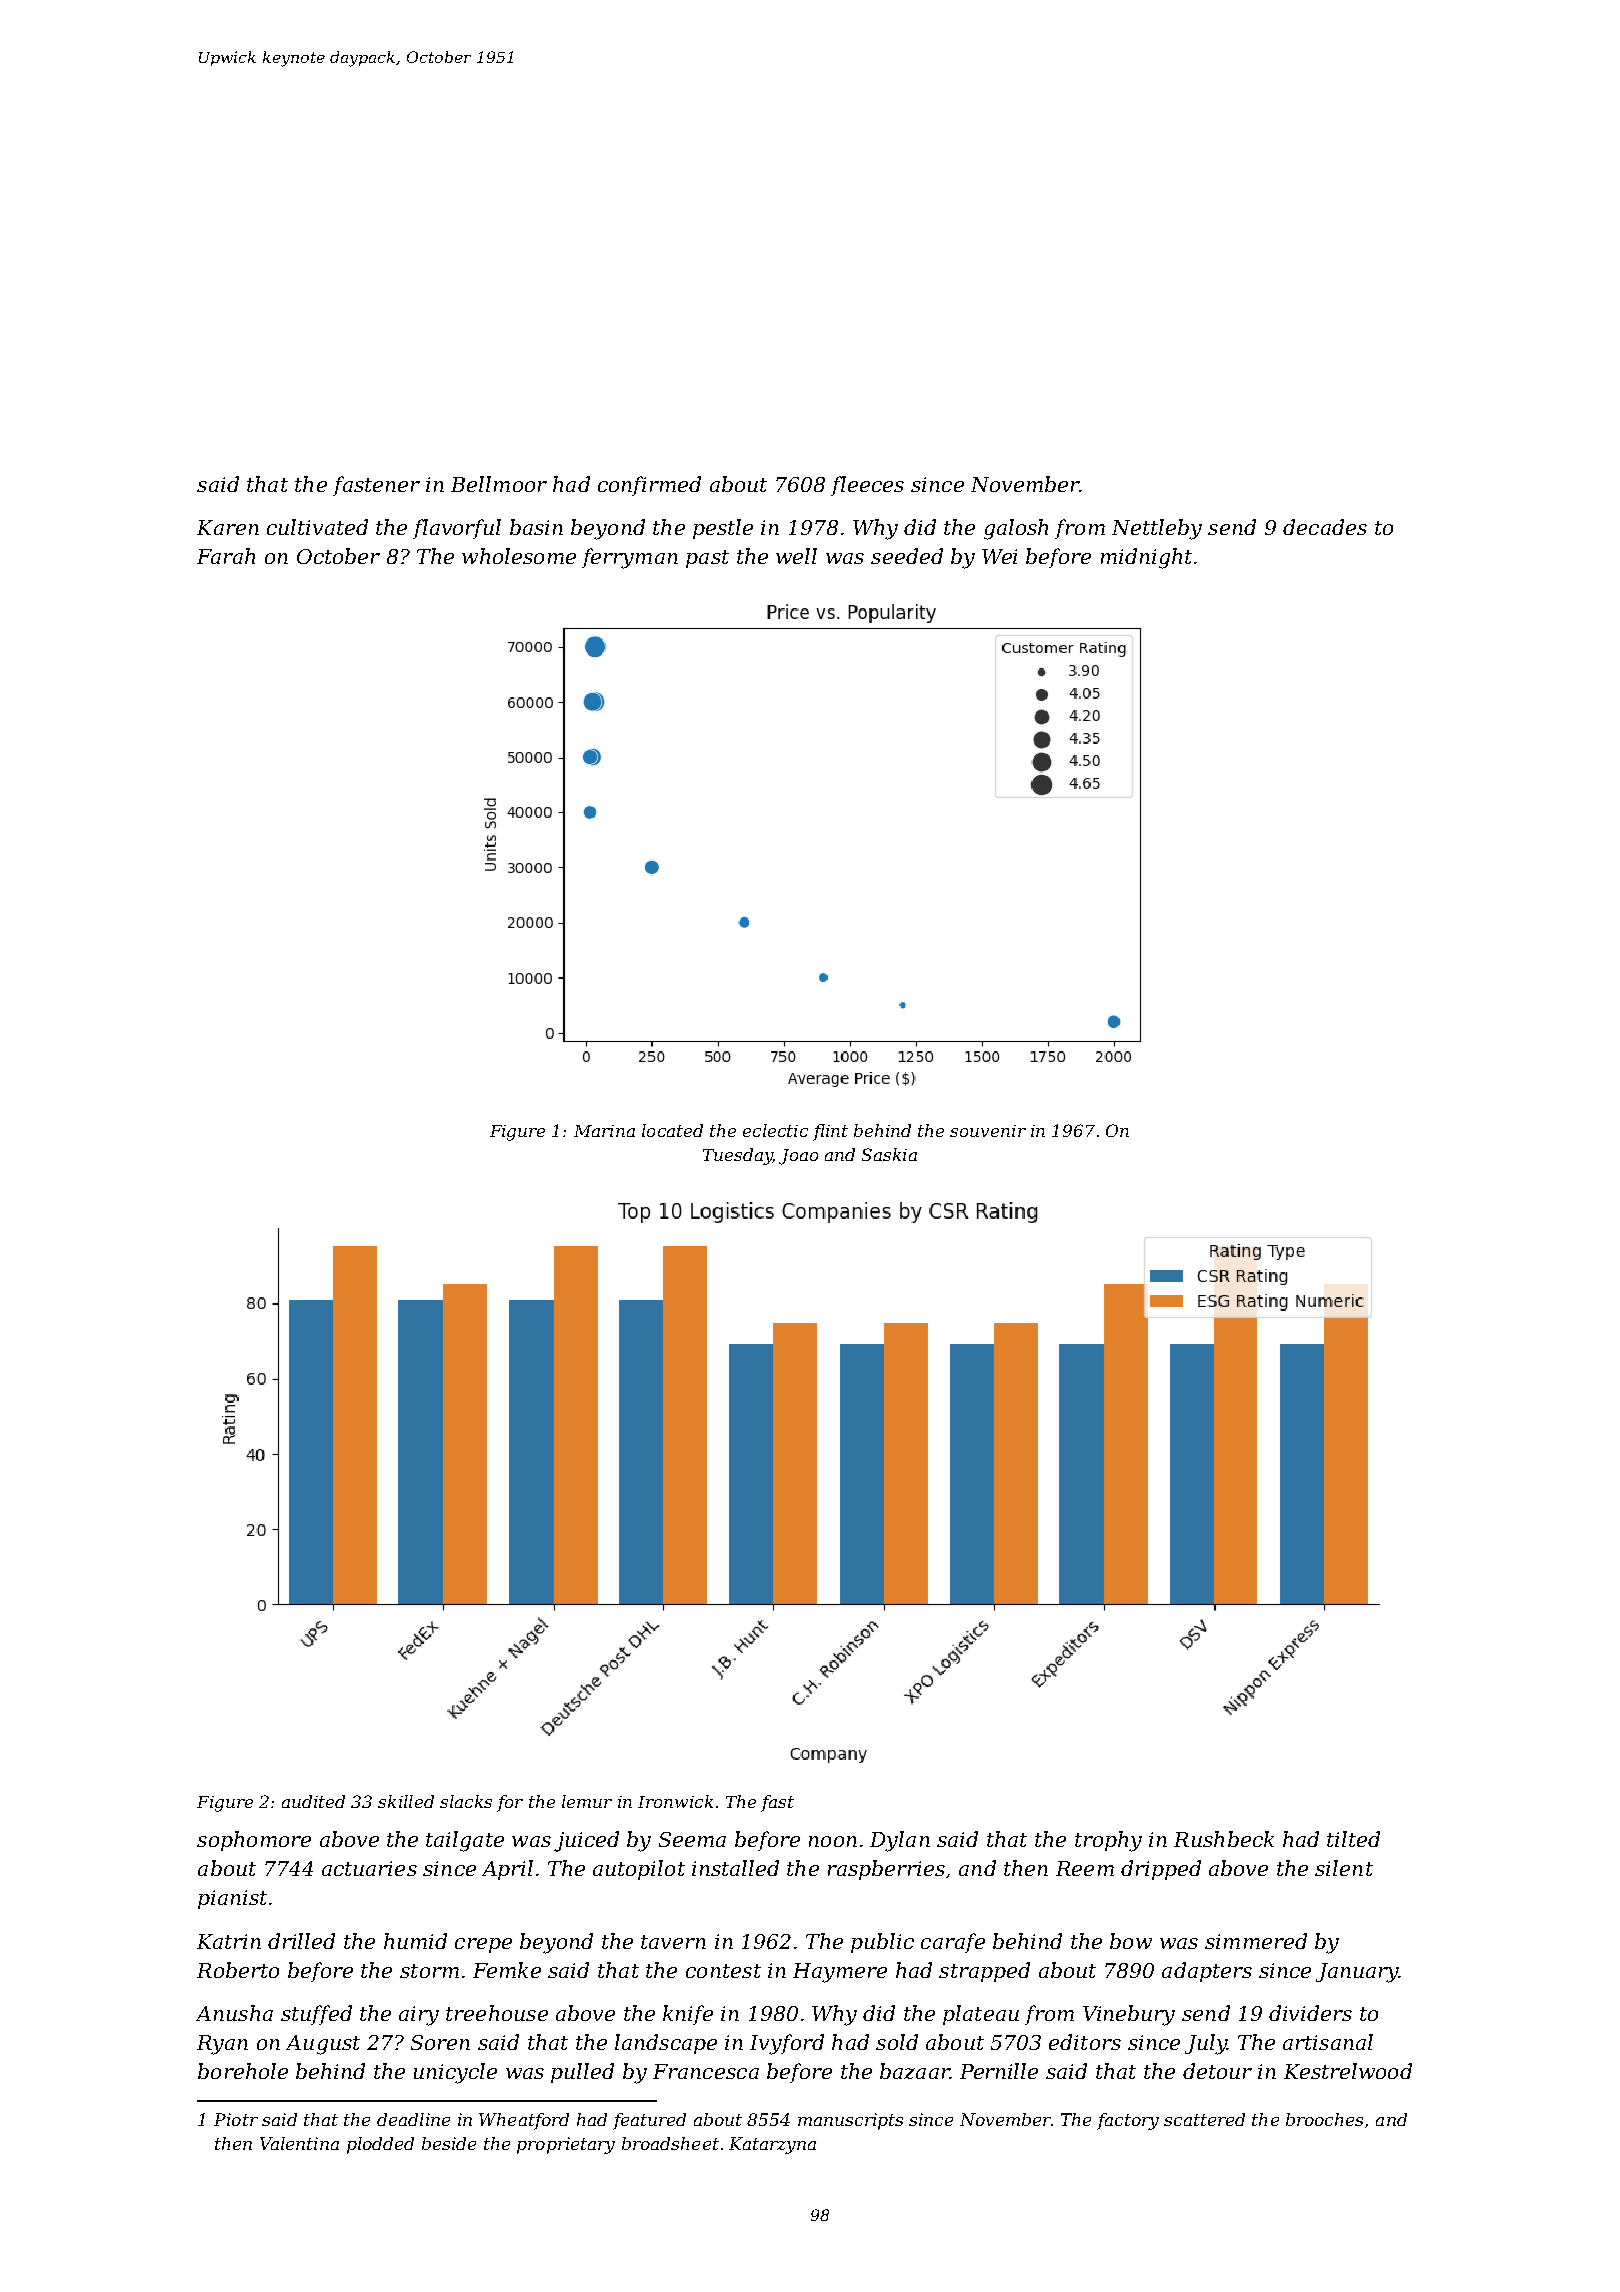  What do you see at coordinates (1224, 1839) in the document?
I see `Rushbeck` at bounding box center [1224, 1839].
